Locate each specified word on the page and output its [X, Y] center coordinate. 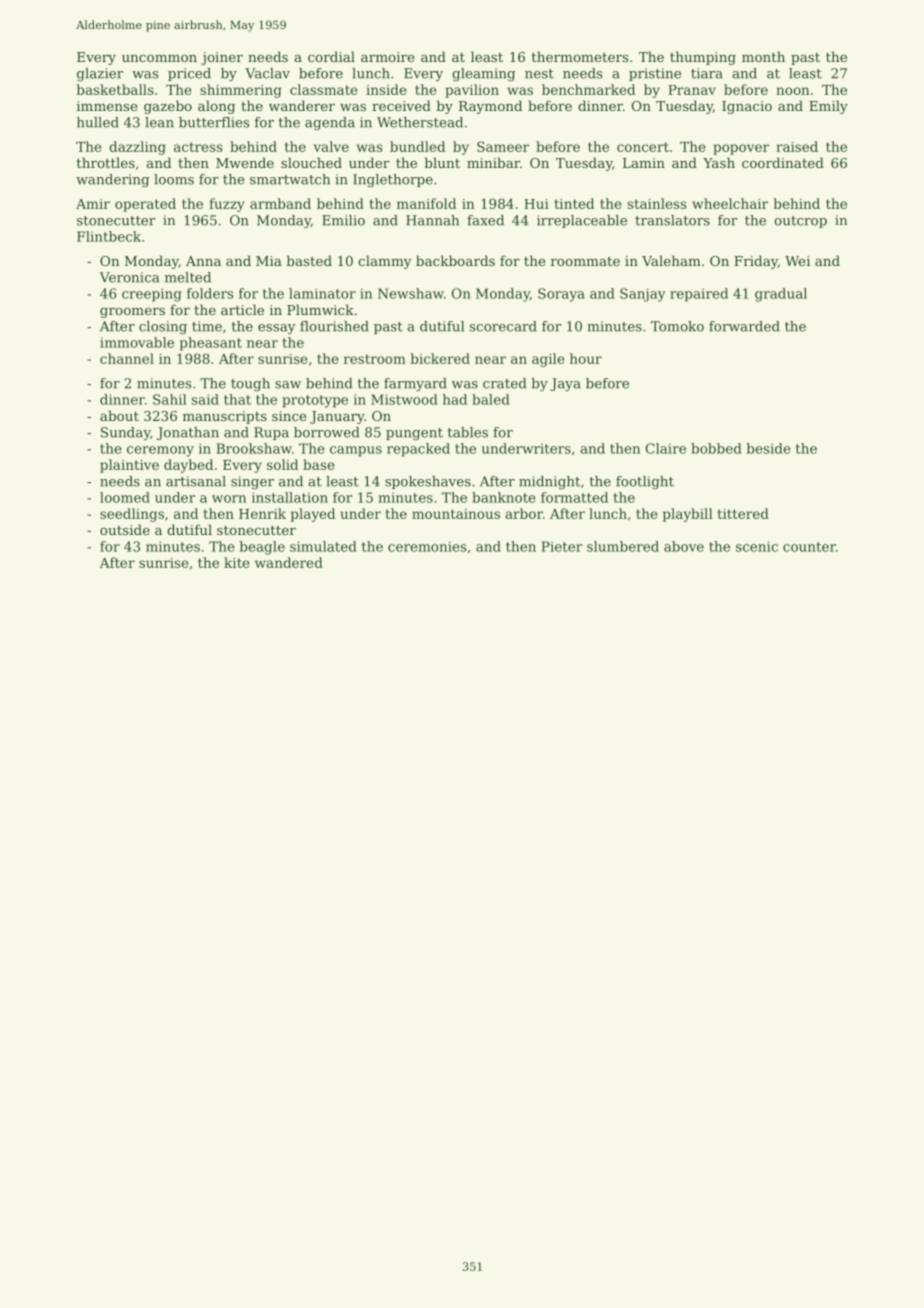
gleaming [483, 74]
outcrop [800, 222]
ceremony [160, 451]
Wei [797, 261]
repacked [418, 450]
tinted [574, 203]
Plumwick [320, 309]
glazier [100, 74]
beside [769, 448]
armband [280, 203]
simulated [323, 546]
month [763, 56]
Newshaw [411, 293]
